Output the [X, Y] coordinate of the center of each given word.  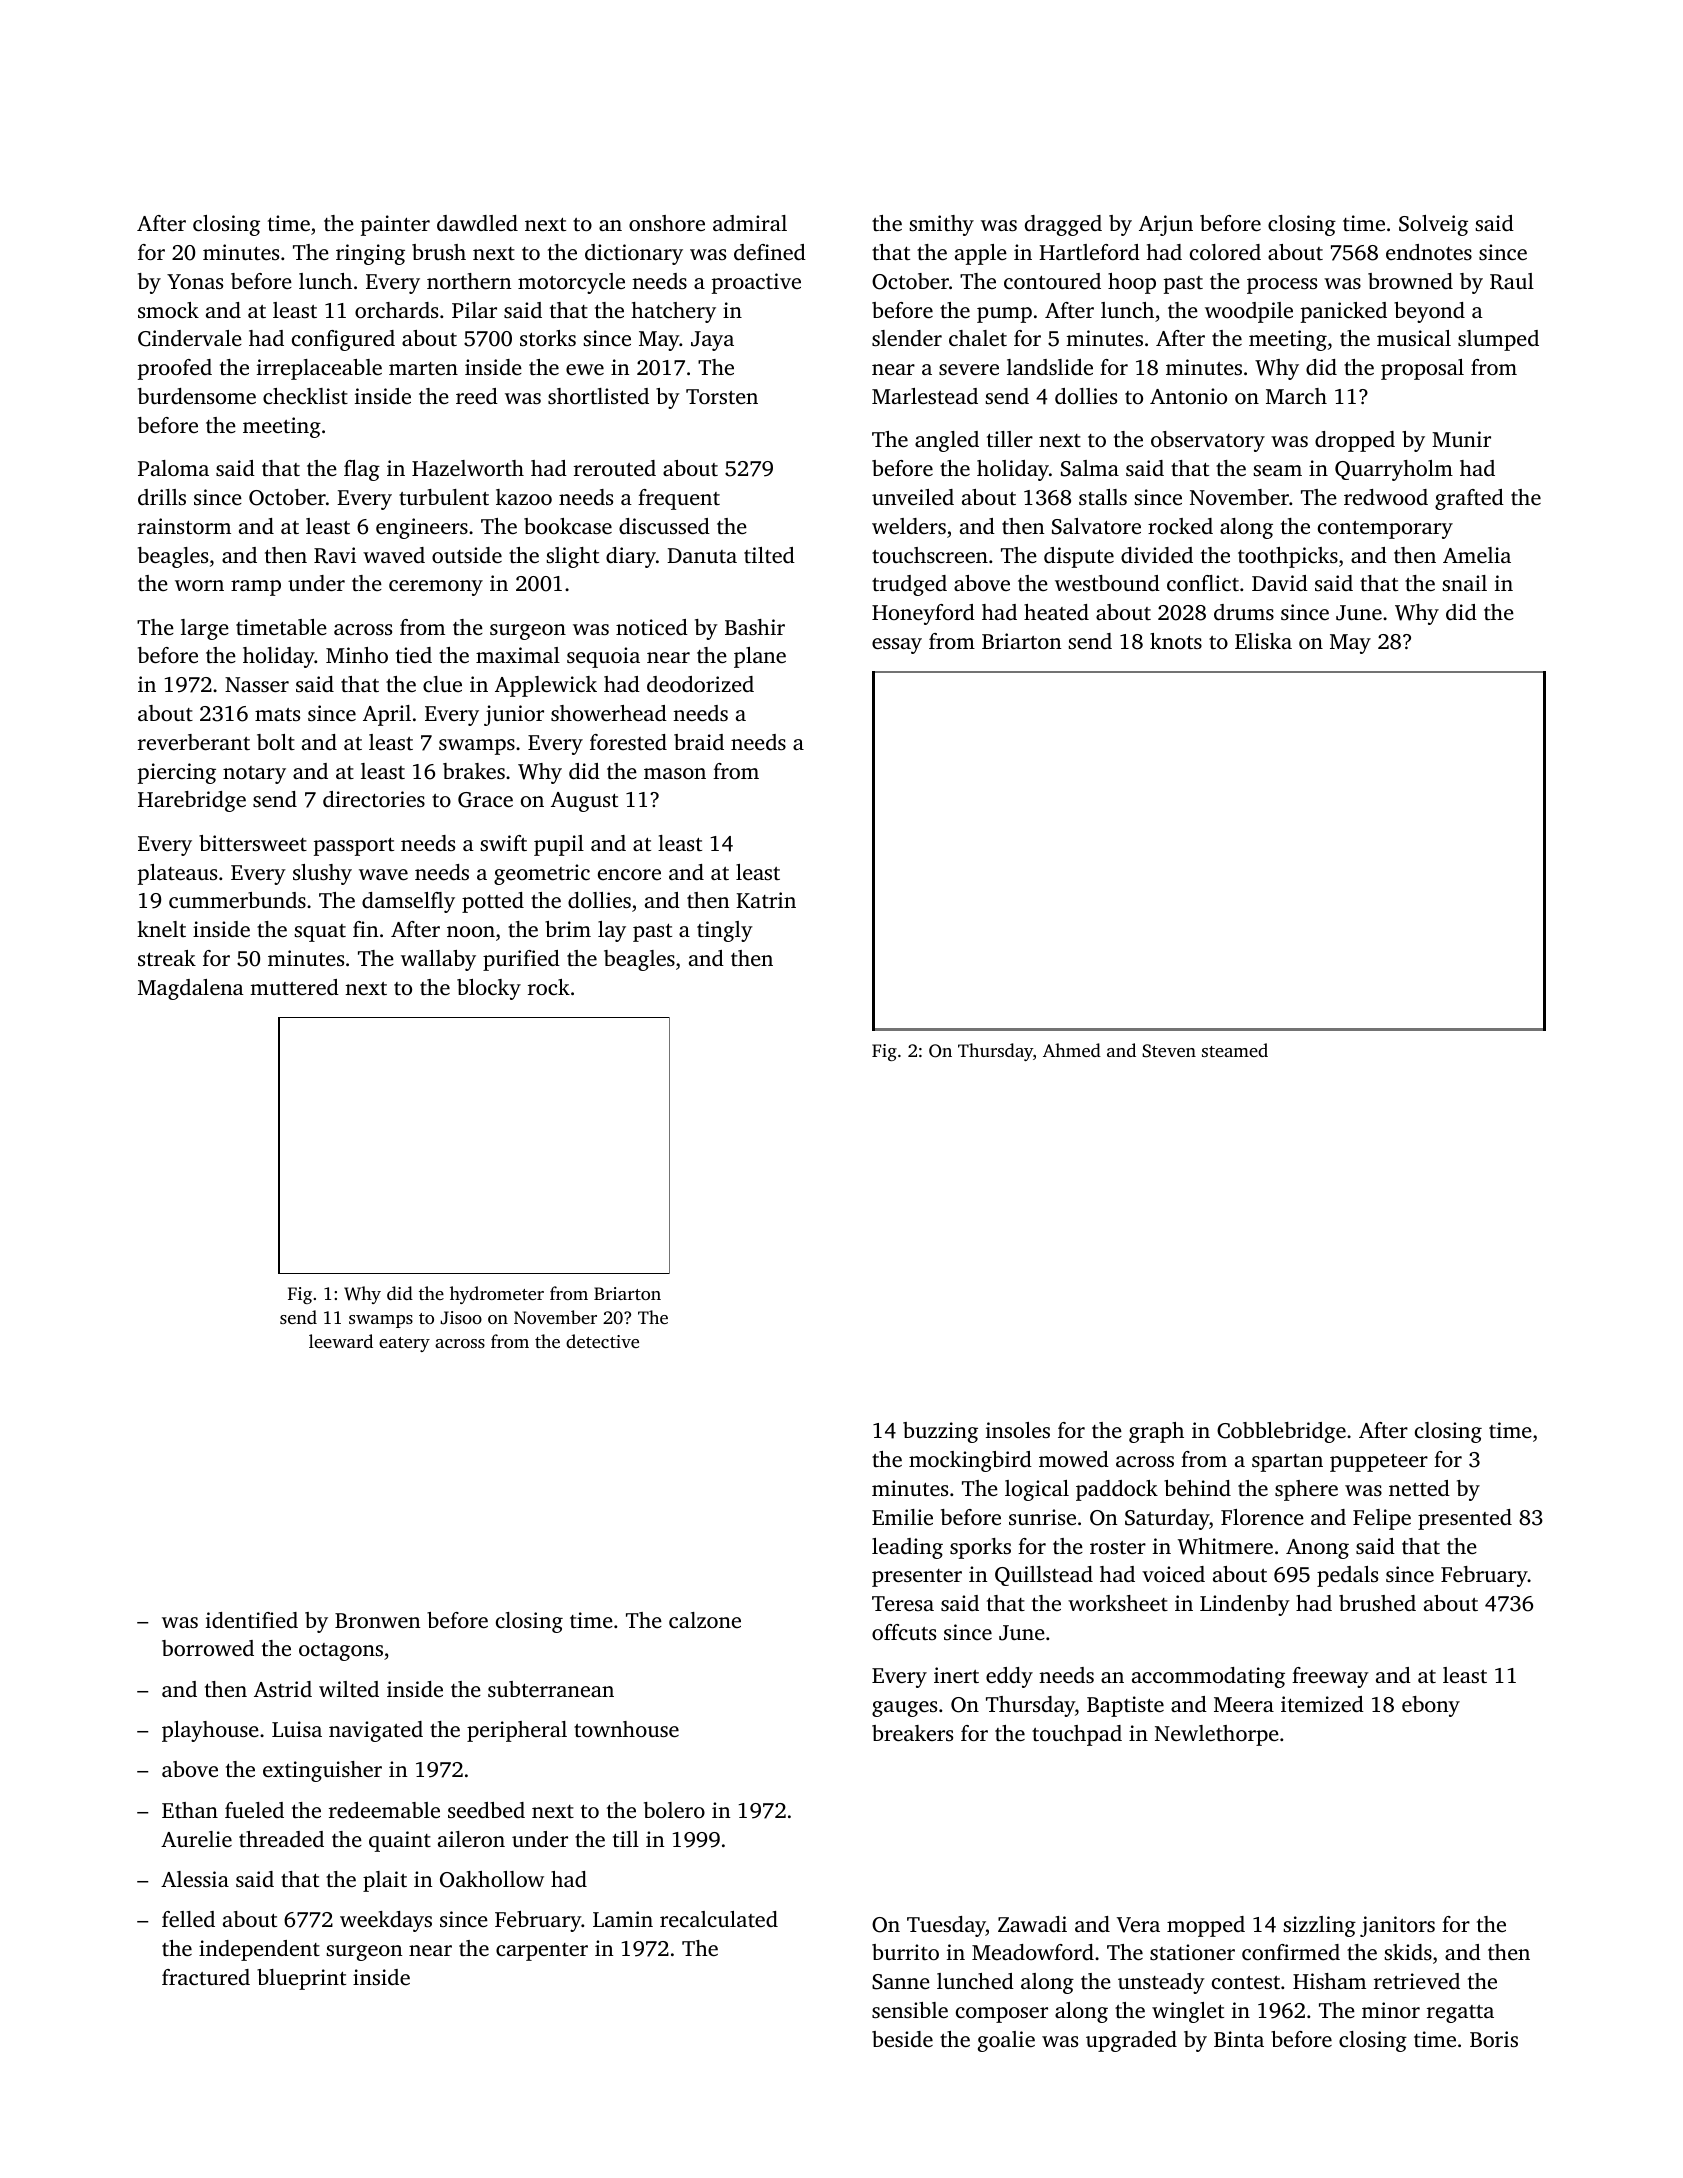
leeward [341, 1341]
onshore [667, 223]
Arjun [1166, 225]
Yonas [195, 281]
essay [897, 646]
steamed [1235, 1050]
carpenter [542, 1952]
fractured [206, 1977]
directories [374, 799]
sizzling [1319, 1926]
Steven [1169, 1051]
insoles [1018, 1430]
